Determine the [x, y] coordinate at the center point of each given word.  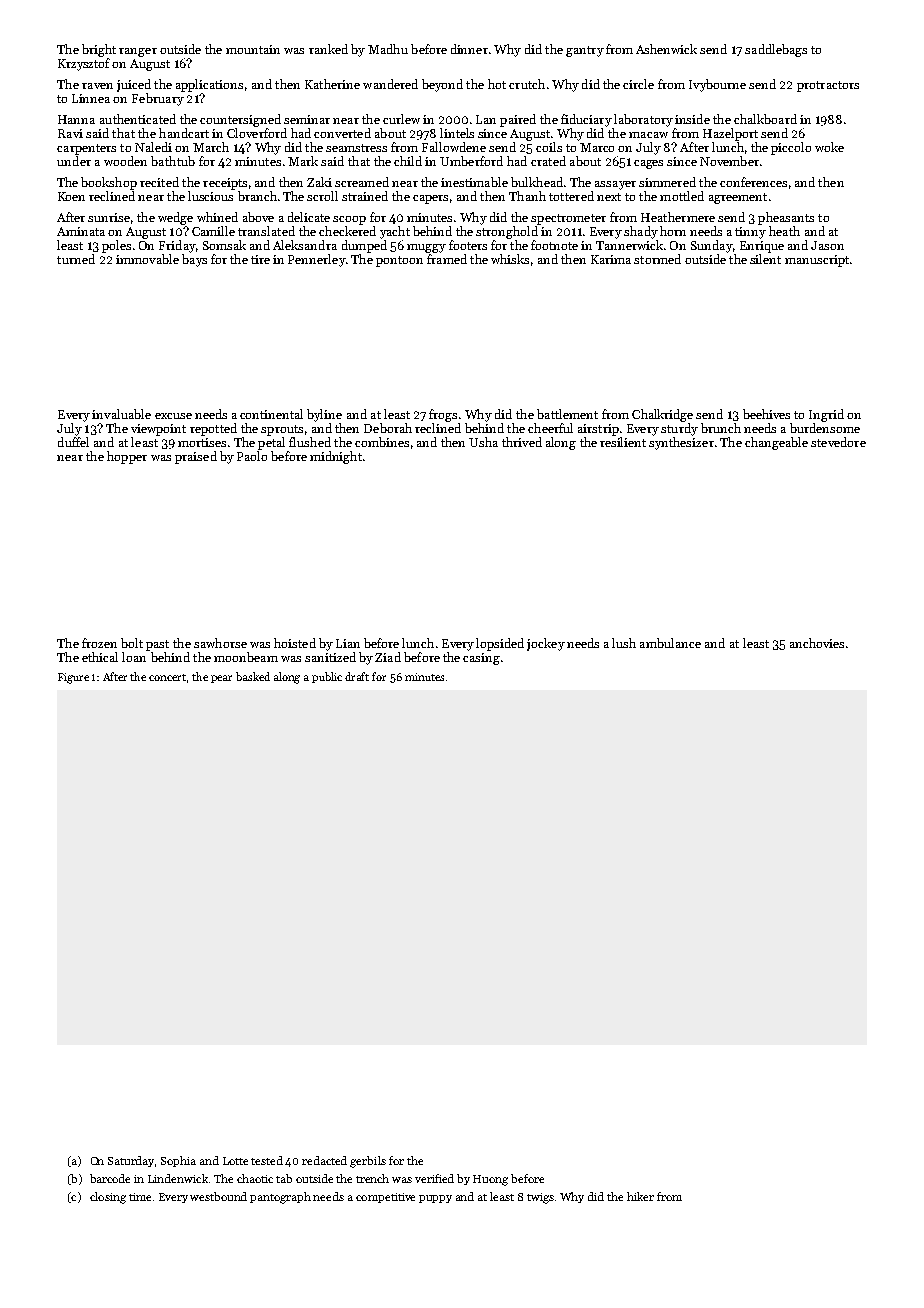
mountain [253, 49]
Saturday [131, 1161]
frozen [99, 643]
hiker [640, 1196]
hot [497, 84]
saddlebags [776, 50]
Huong [490, 1180]
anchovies [817, 643]
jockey [546, 644]
